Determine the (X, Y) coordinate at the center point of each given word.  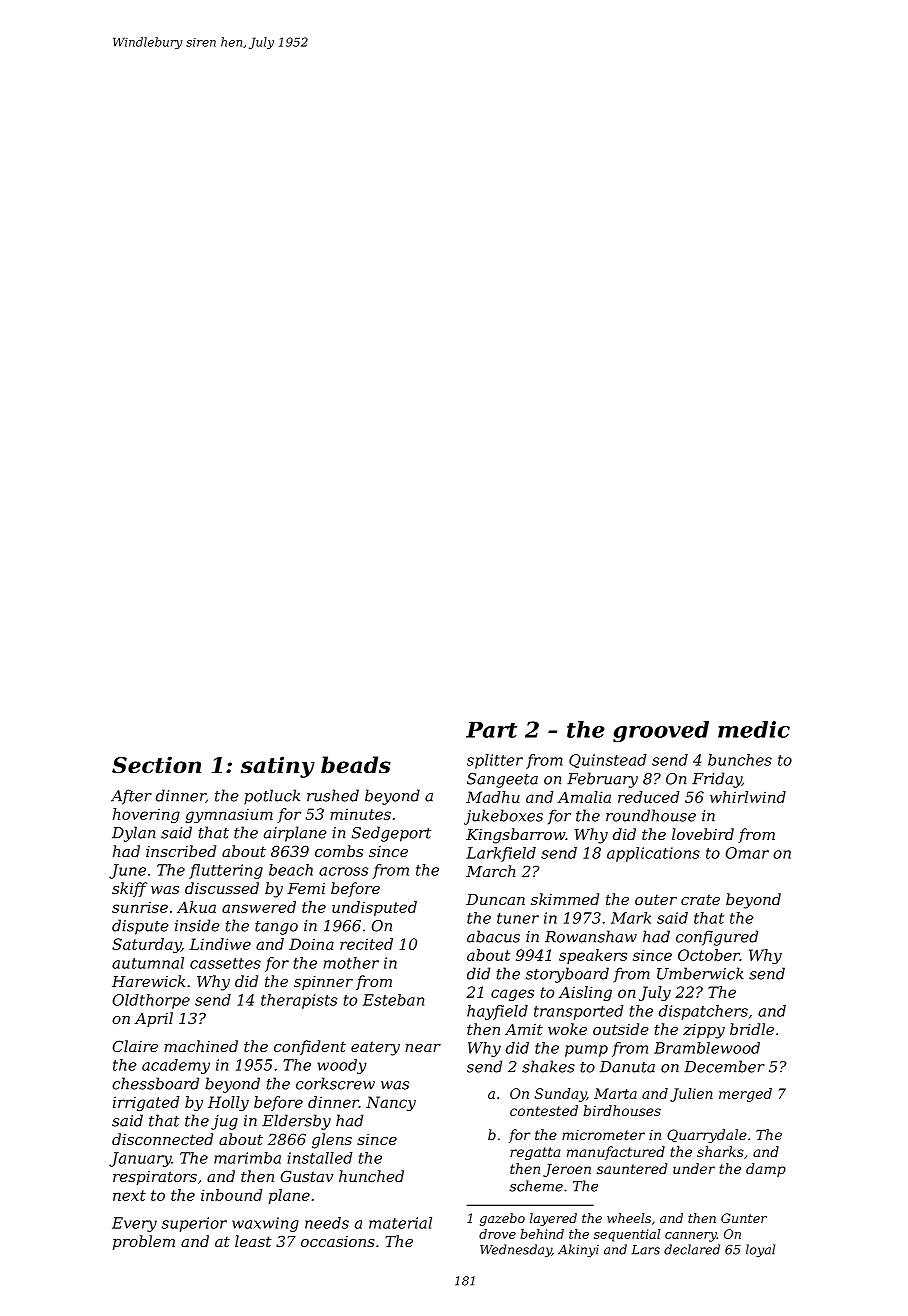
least (253, 1241)
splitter (495, 761)
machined (201, 1046)
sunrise (140, 907)
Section (156, 765)
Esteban (393, 1000)
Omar (747, 853)
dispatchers (703, 1012)
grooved (661, 731)
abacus (493, 936)
